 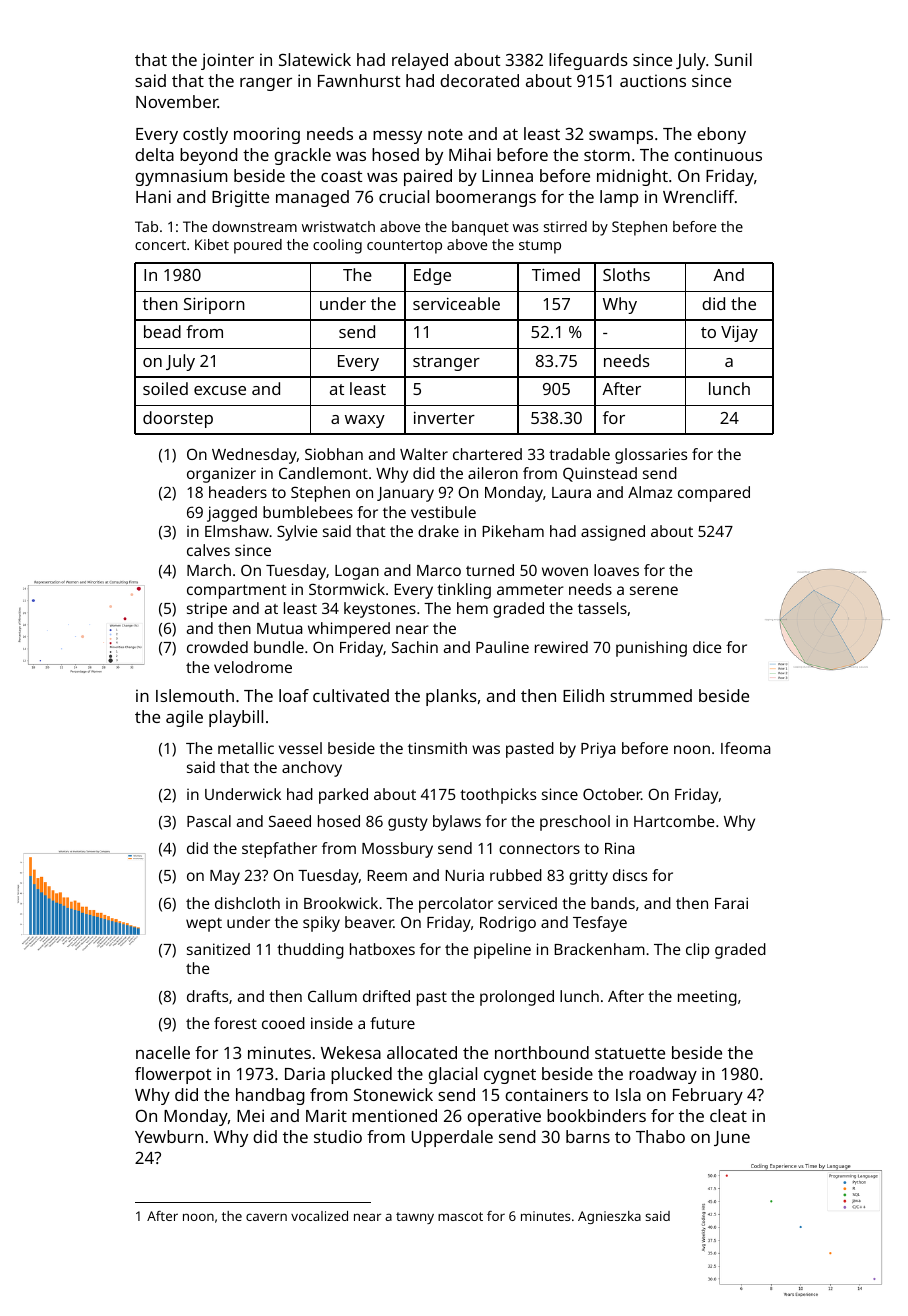 I want to click on Candlemont, so click(x=323, y=473).
